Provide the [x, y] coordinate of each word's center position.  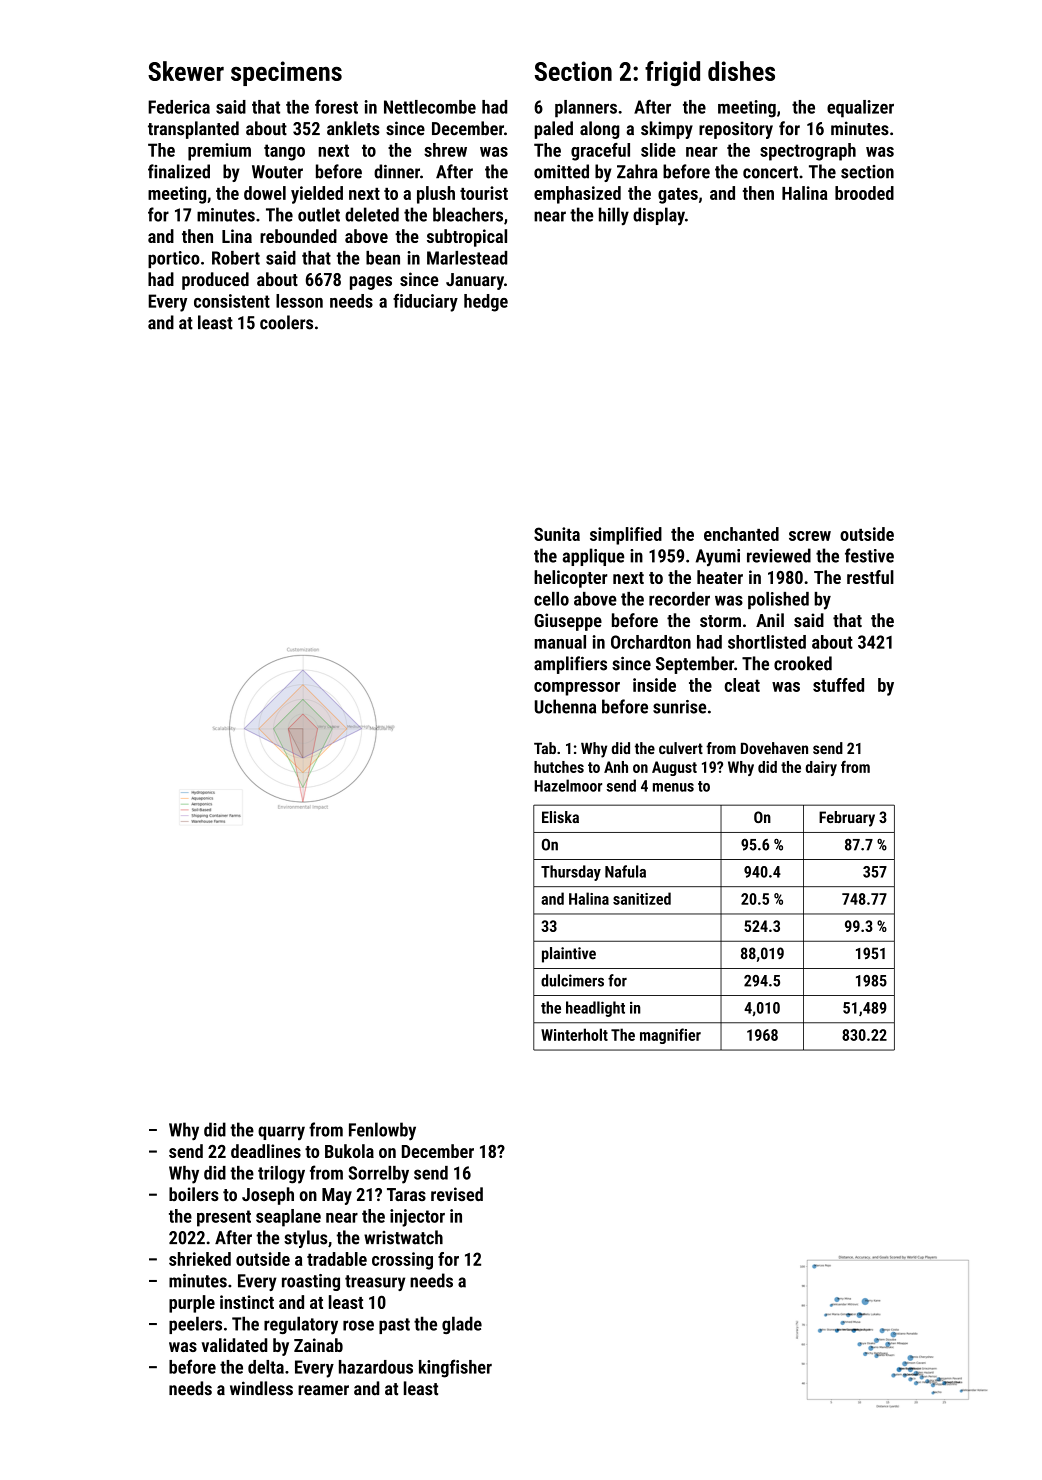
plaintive [569, 955]
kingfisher [455, 1368]
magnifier [670, 1036]
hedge [486, 303]
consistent [232, 301]
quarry [281, 1133]
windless [261, 1388]
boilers [194, 1194]
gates [678, 196]
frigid [672, 73]
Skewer [186, 71]
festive [869, 555]
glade [462, 1325]
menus [673, 787]
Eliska [560, 817]
